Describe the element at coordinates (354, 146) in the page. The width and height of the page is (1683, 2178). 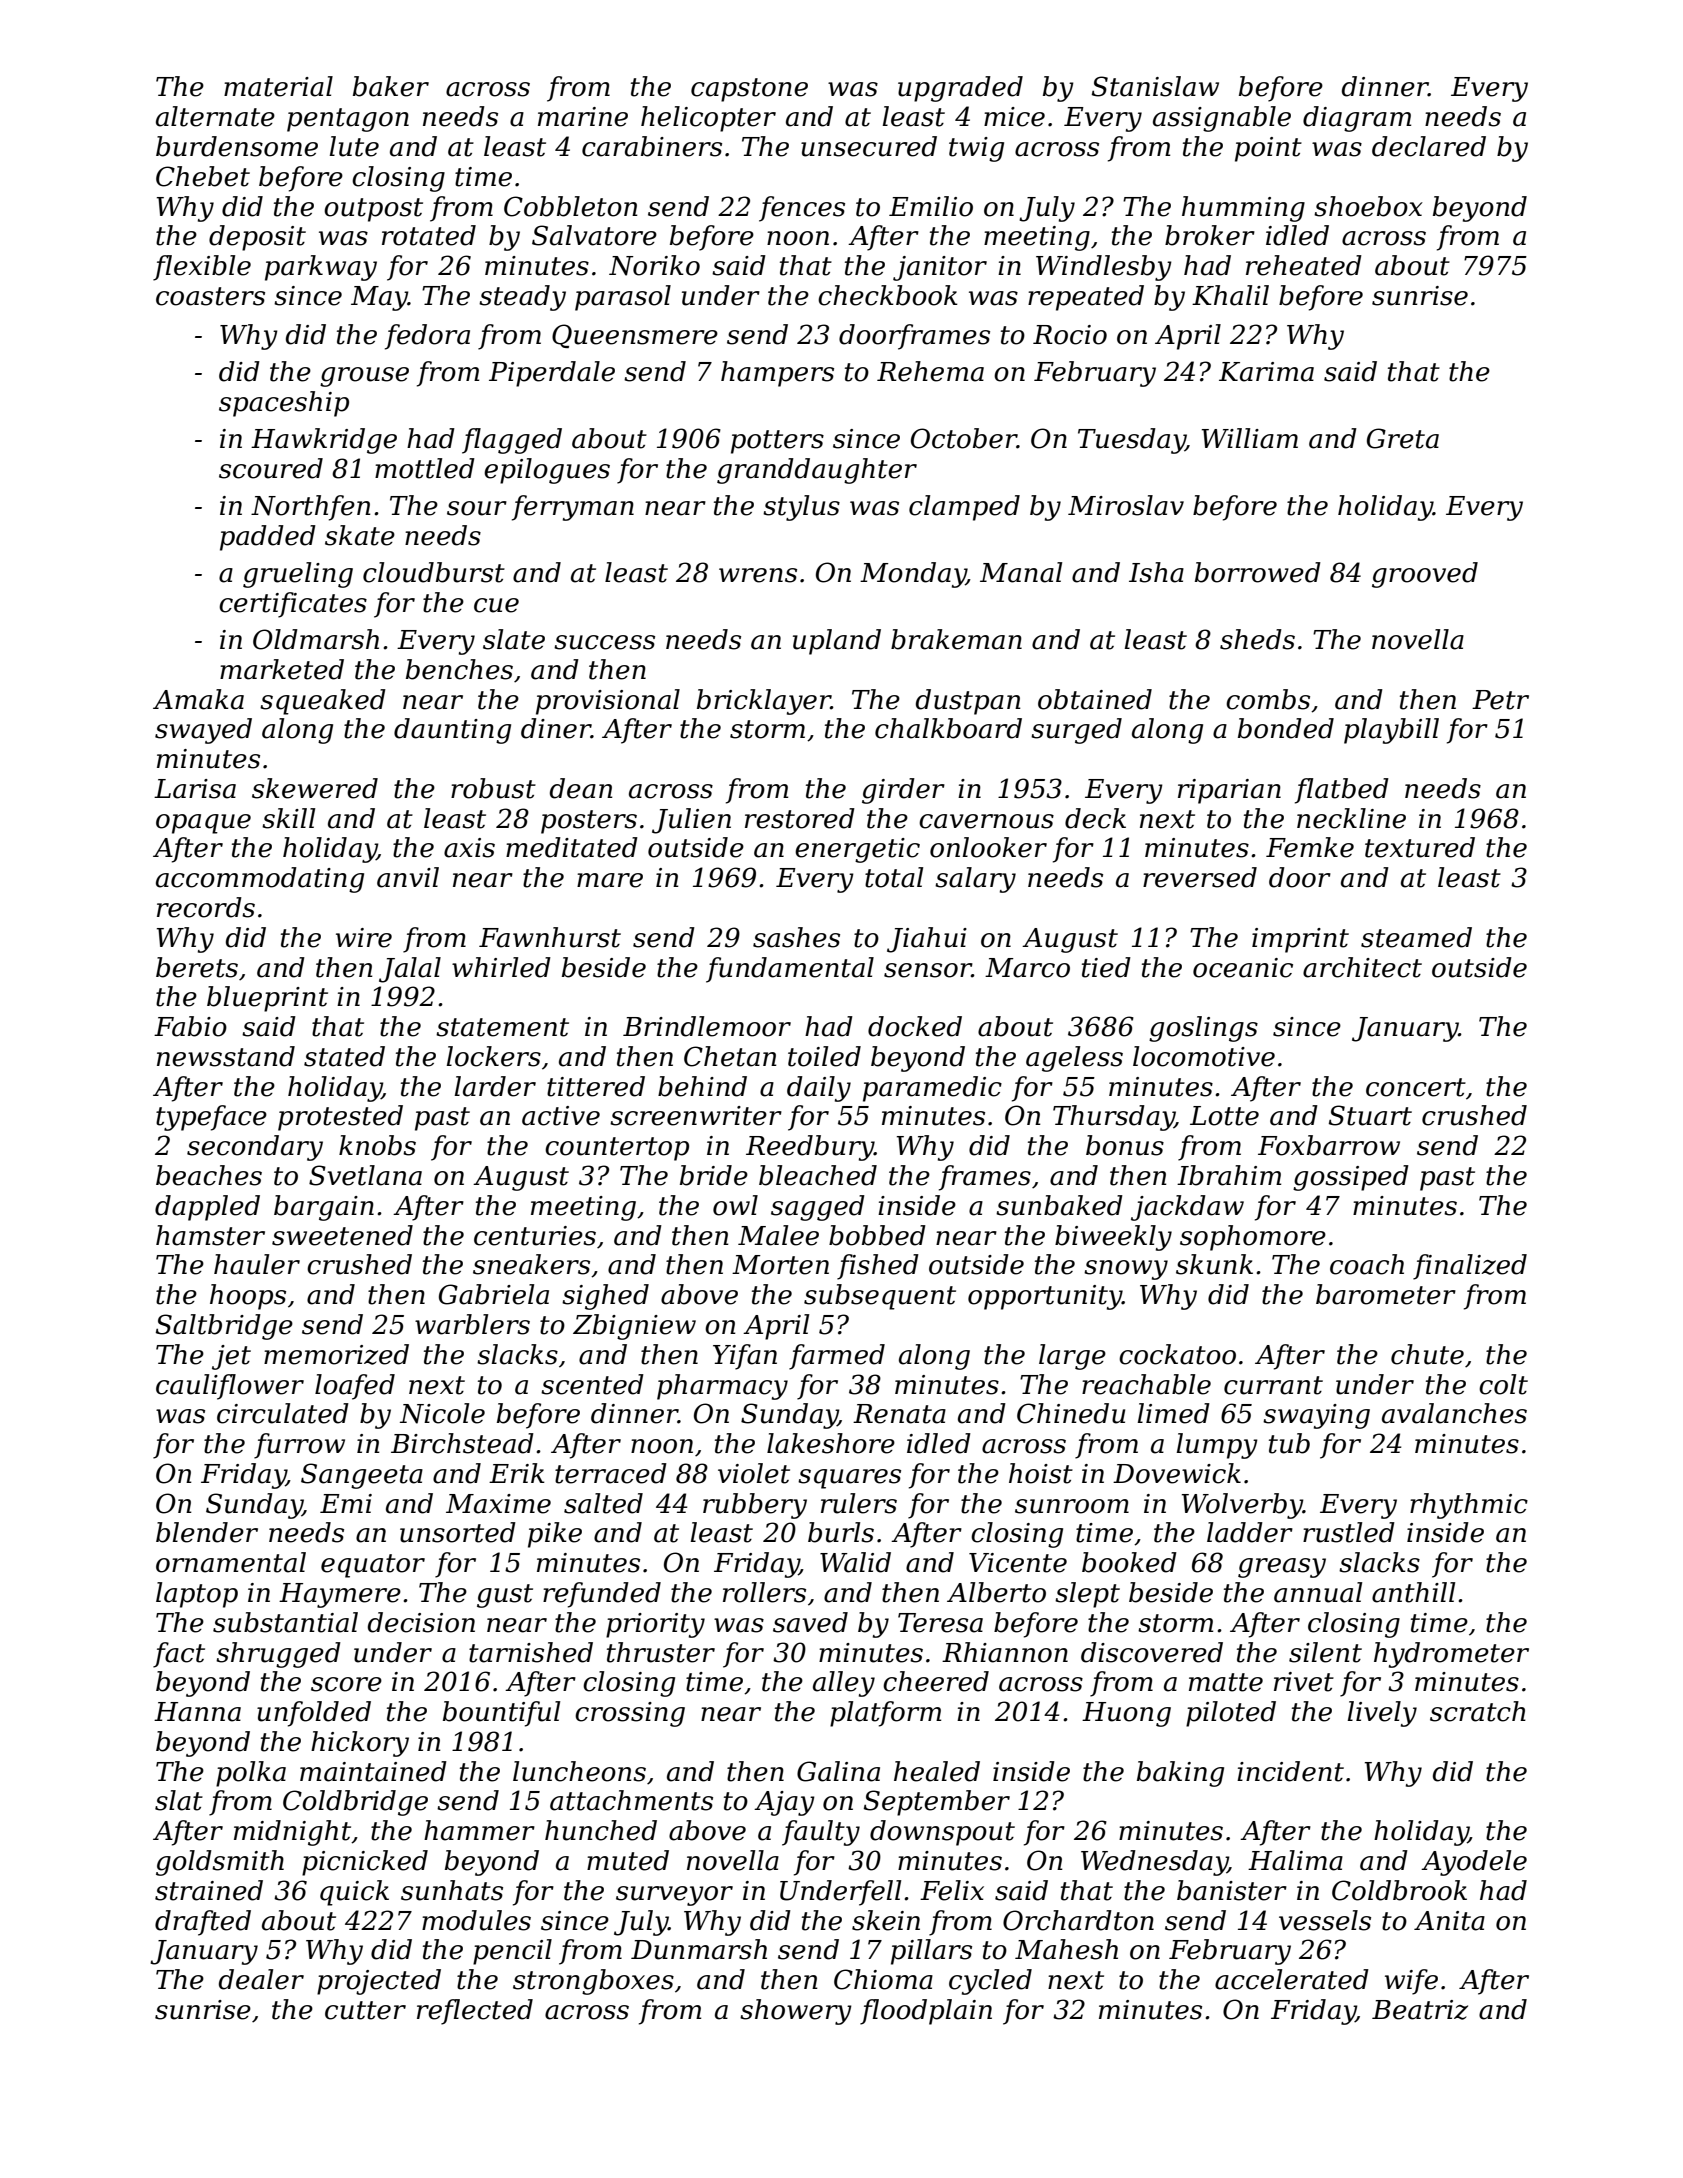
I see `lute` at that location.
